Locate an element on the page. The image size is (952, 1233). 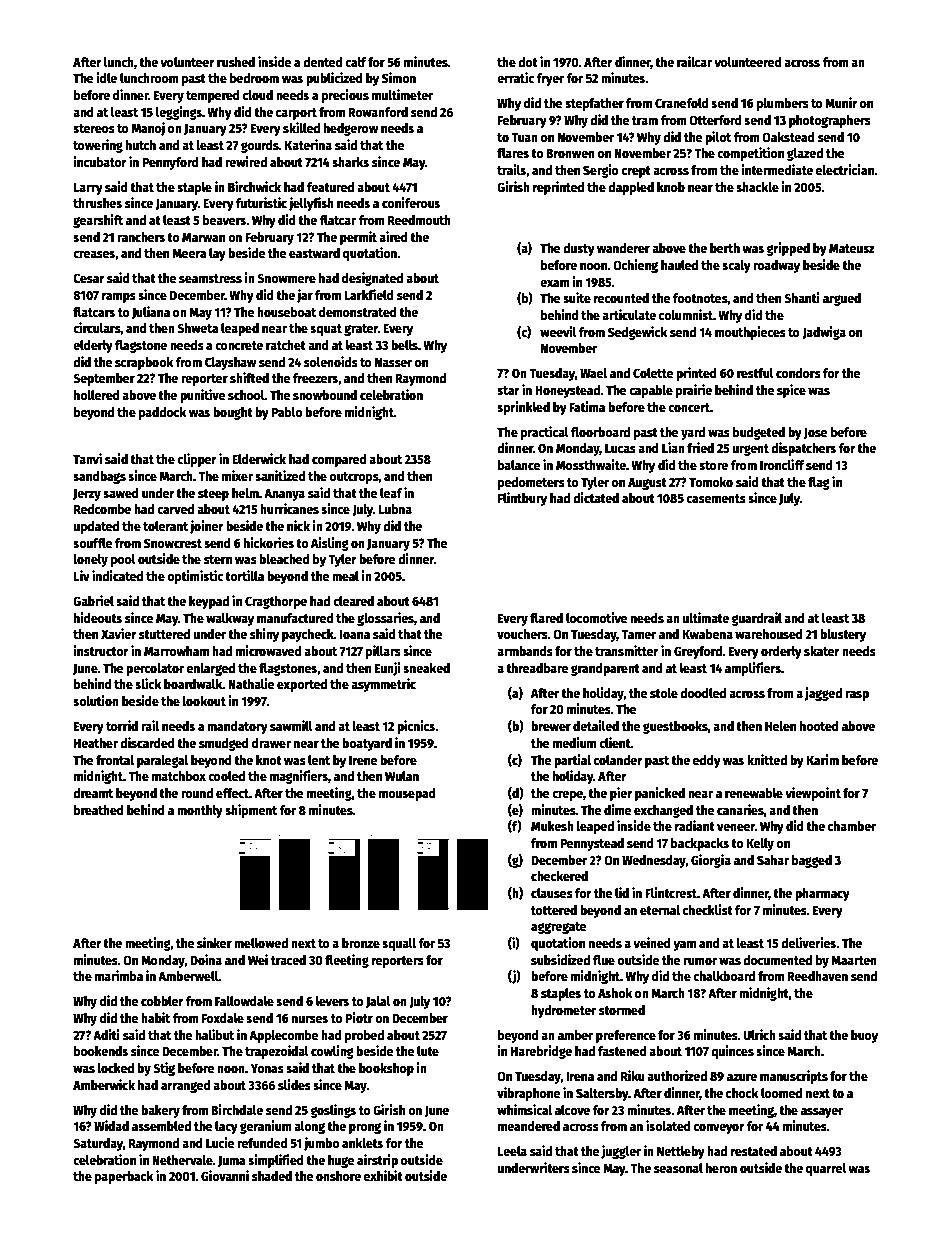
locked is located at coordinates (115, 1068).
